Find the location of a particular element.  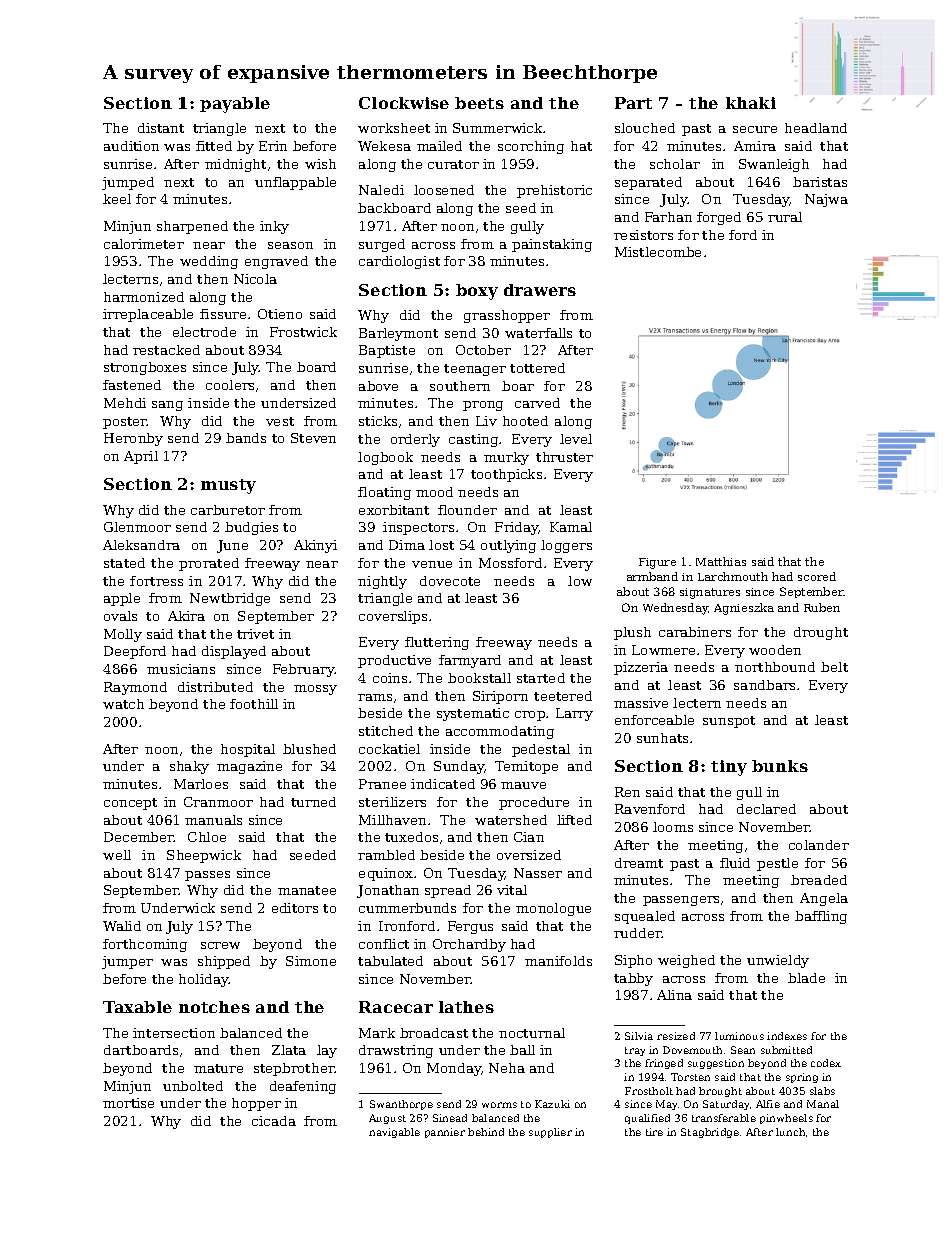

Najwa is located at coordinates (826, 200).
